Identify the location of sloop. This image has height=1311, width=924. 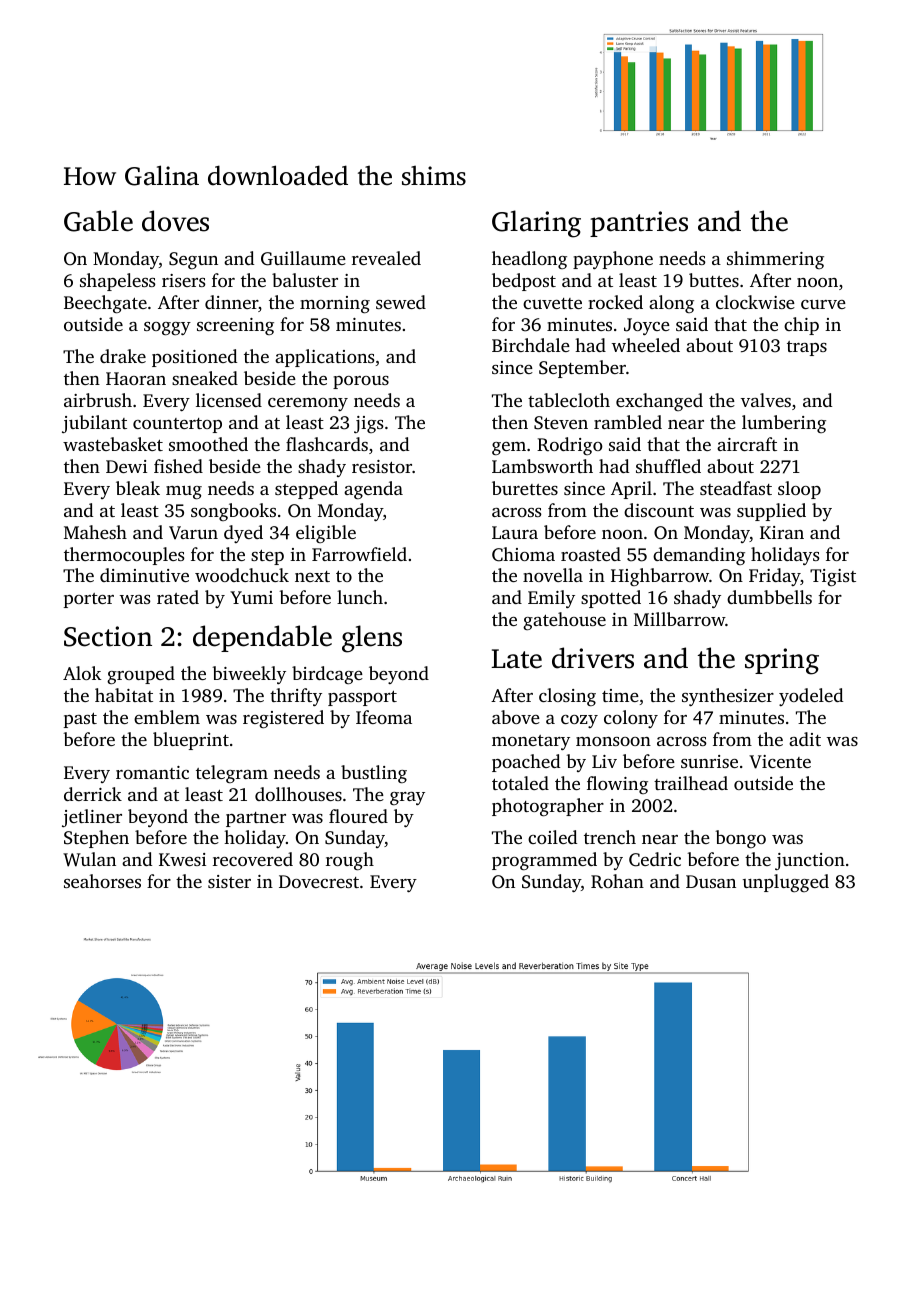
(799, 490).
